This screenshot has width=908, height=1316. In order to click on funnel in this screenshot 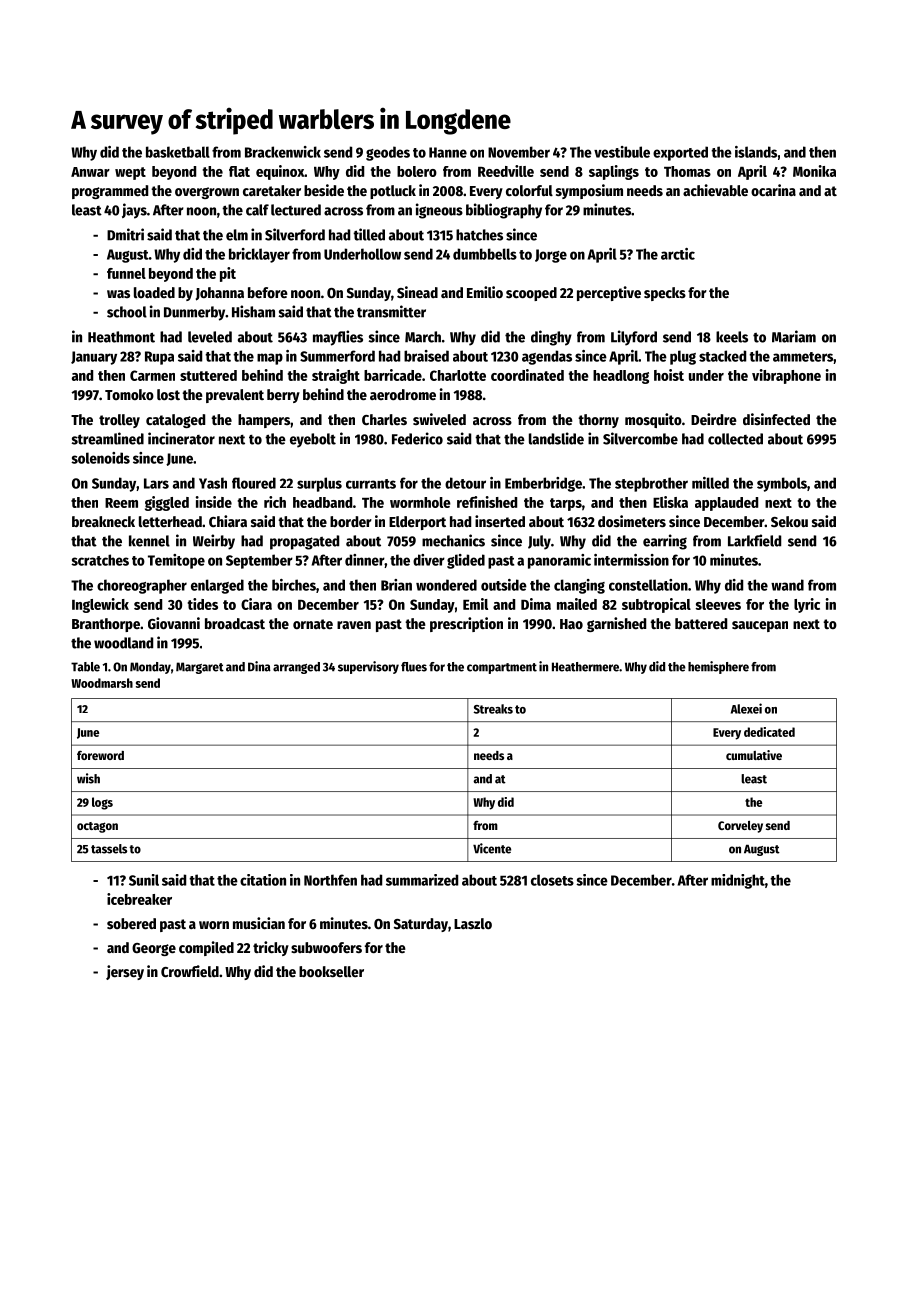, I will do `click(126, 273)`.
